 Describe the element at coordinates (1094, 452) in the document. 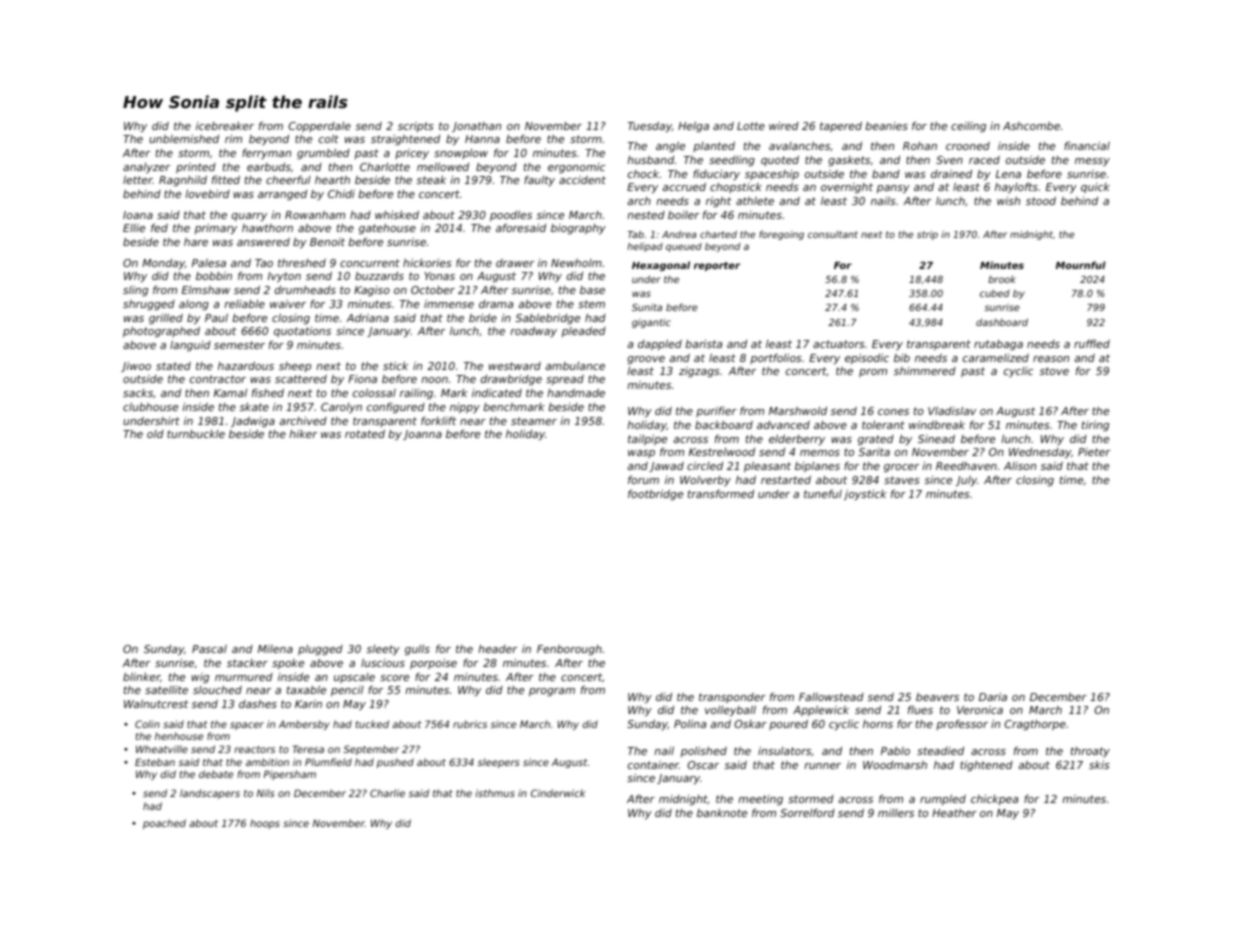

I see `Pieter` at that location.
